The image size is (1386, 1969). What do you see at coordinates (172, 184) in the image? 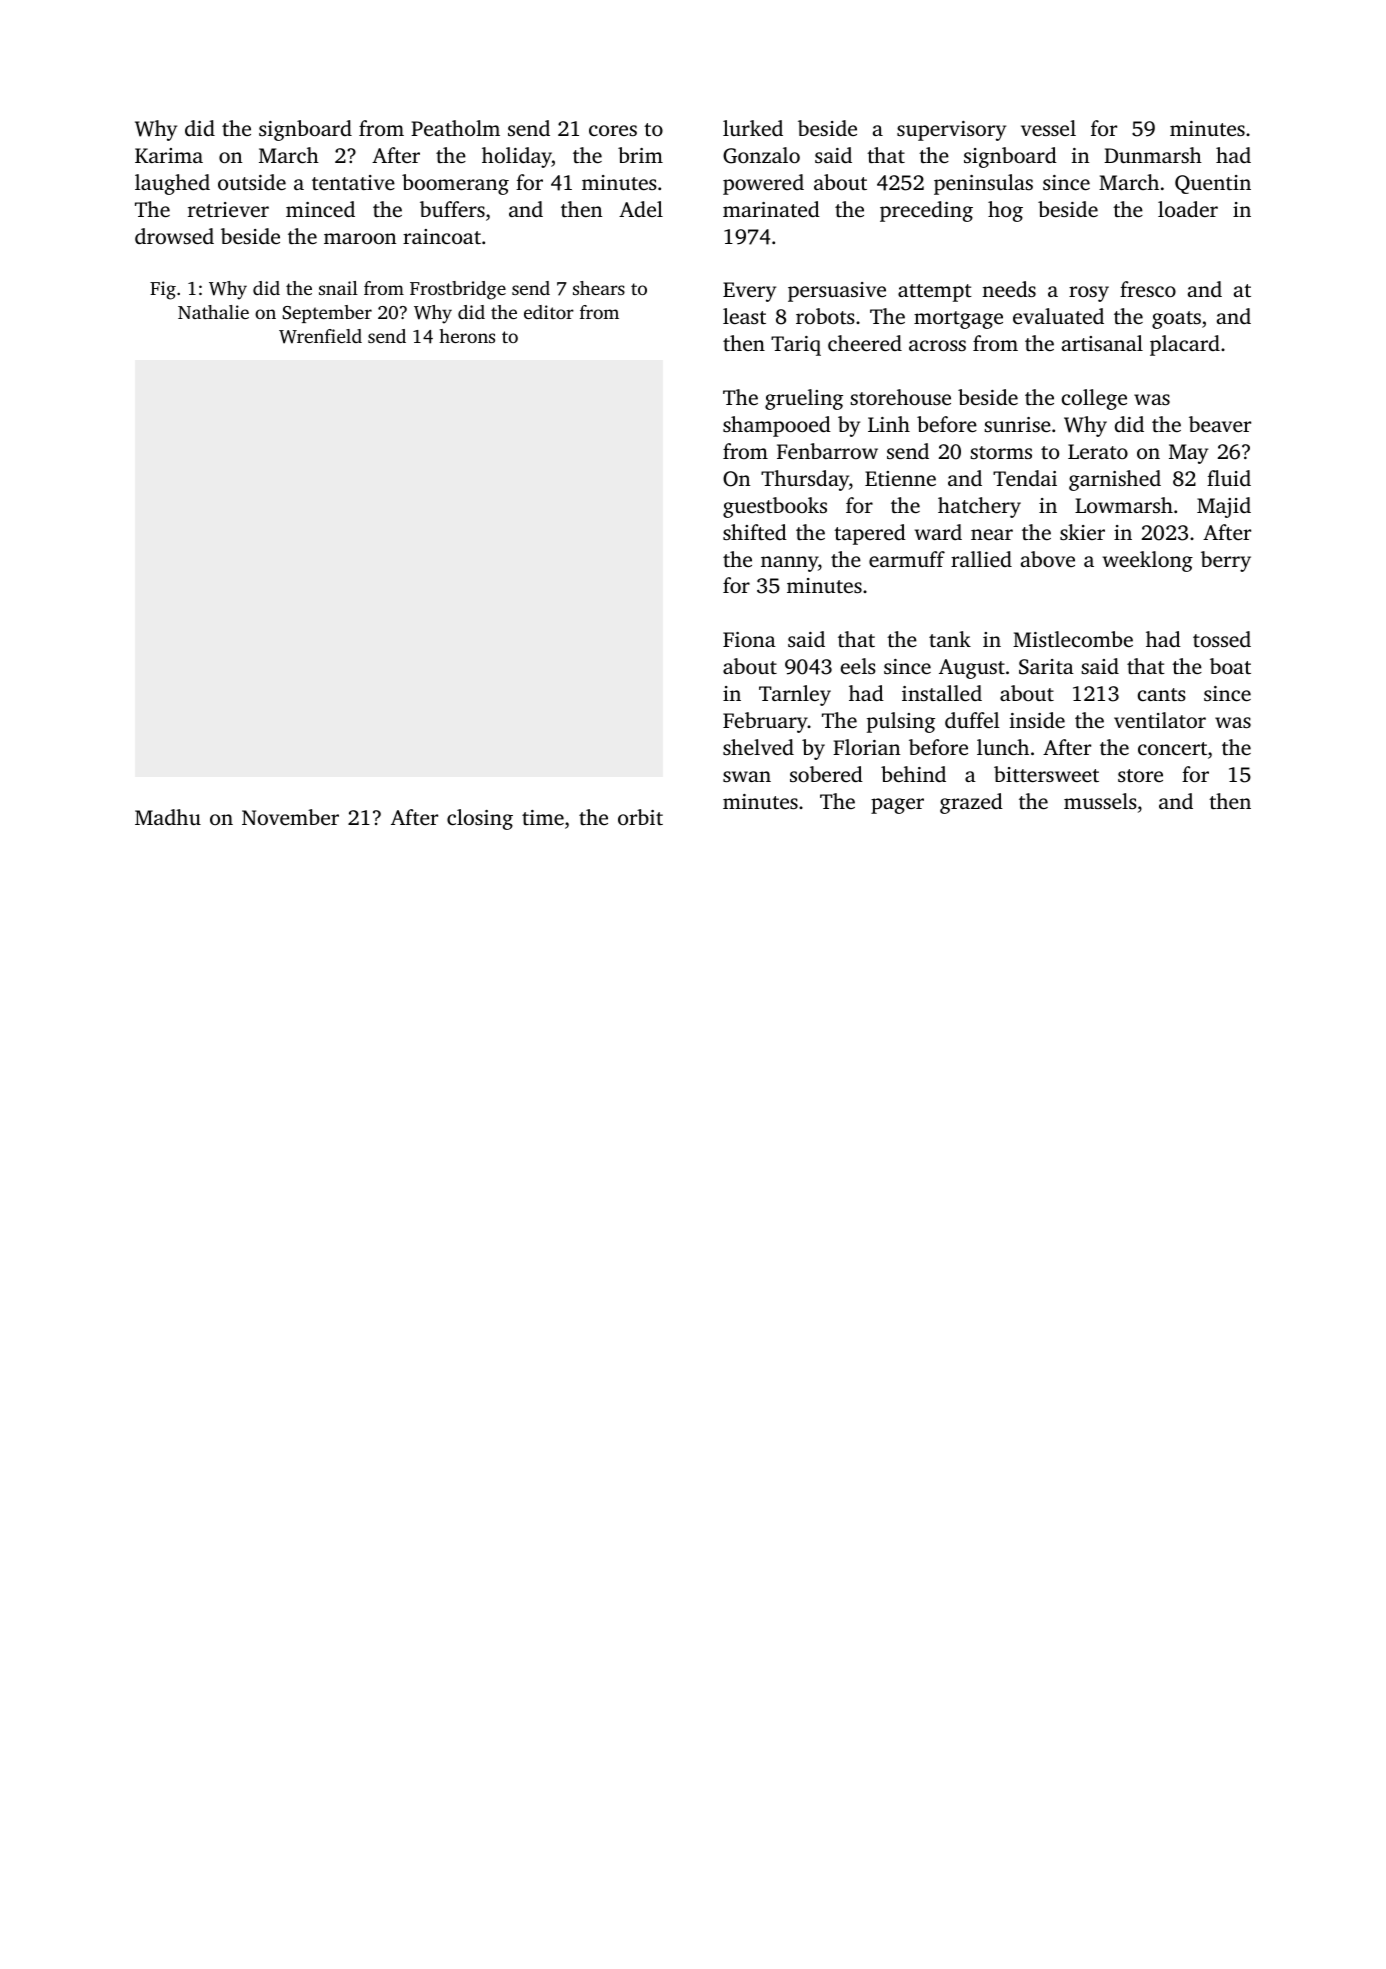
I see `laughed` at bounding box center [172, 184].
